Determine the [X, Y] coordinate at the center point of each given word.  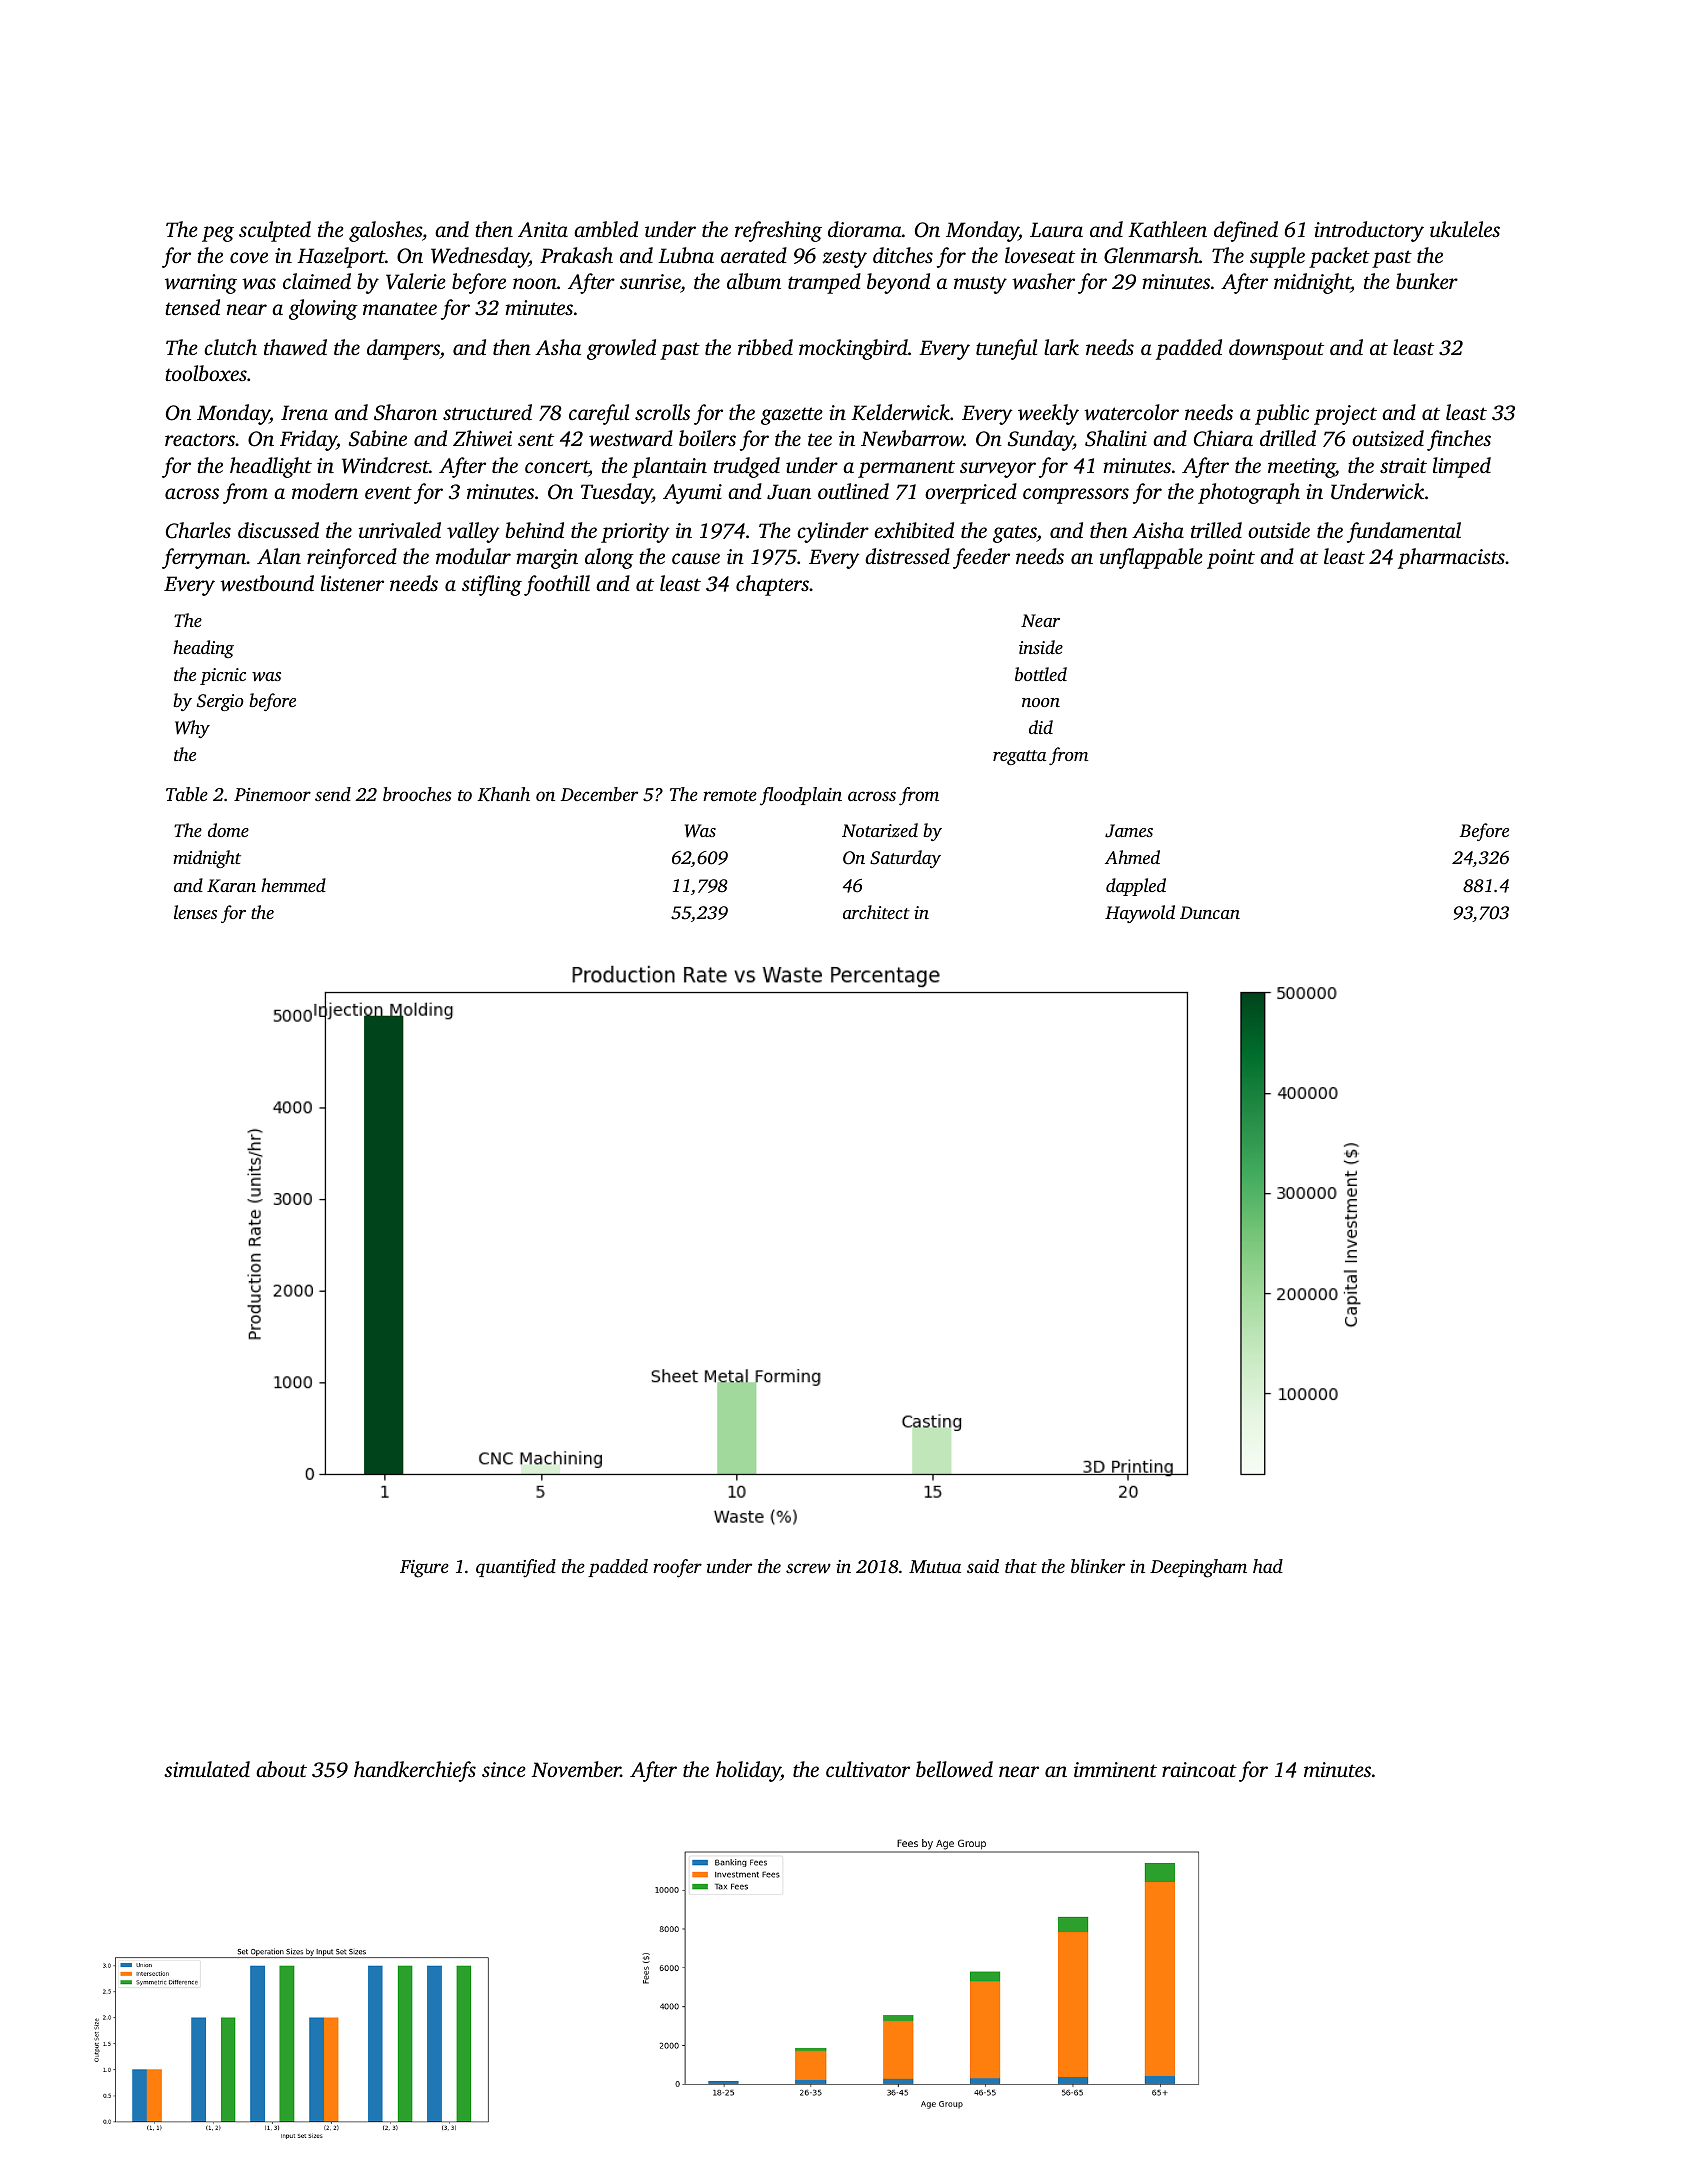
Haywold [1140, 914]
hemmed [293, 885]
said [983, 1566]
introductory [1369, 231]
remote [730, 795]
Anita [543, 229]
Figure [424, 1569]
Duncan [1210, 912]
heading [203, 649]
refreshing [778, 231]
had [1268, 1566]
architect [876, 912]
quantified [516, 1568]
